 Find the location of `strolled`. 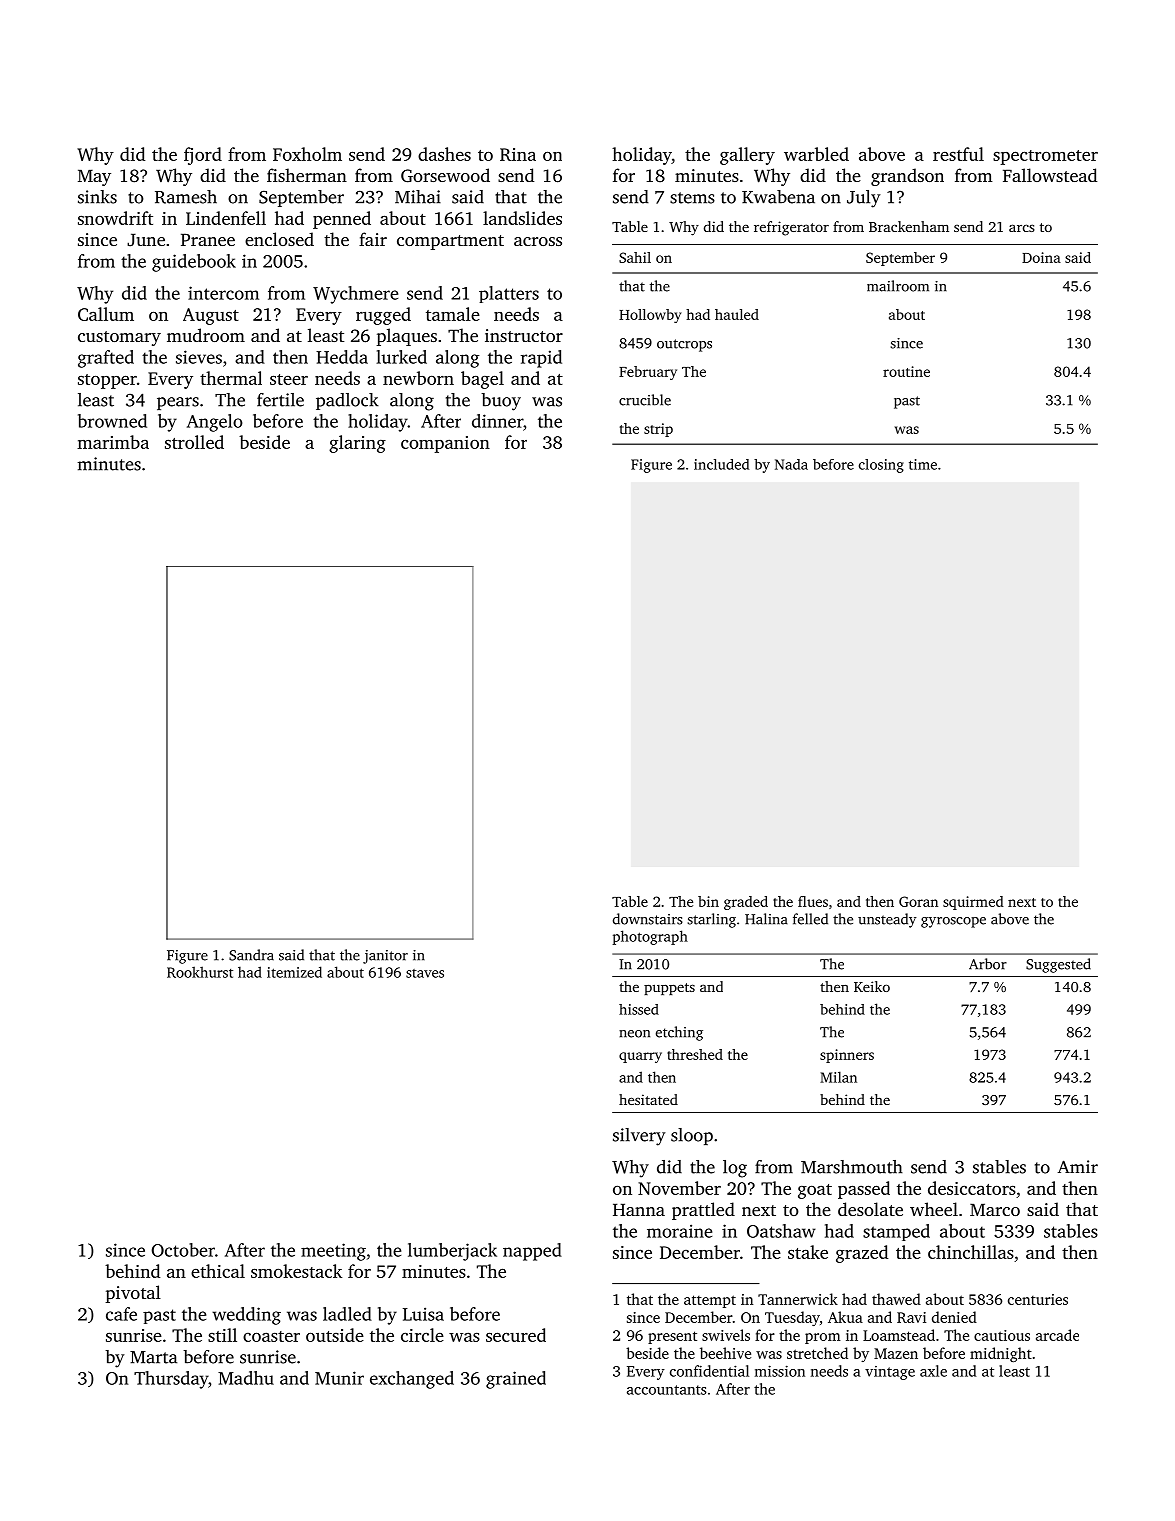

strolled is located at coordinates (194, 442).
